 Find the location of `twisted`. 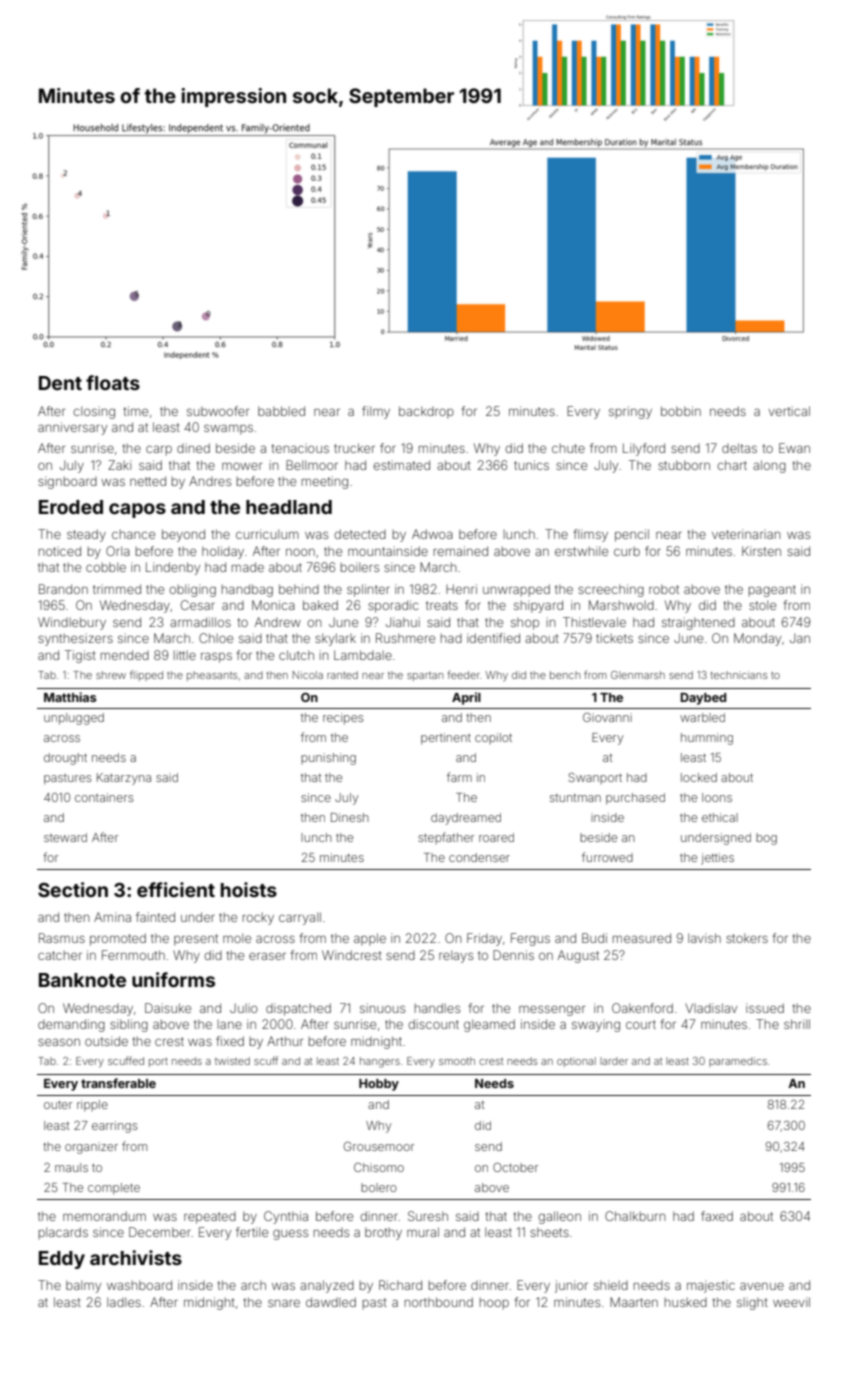

twisted is located at coordinates (232, 1061).
